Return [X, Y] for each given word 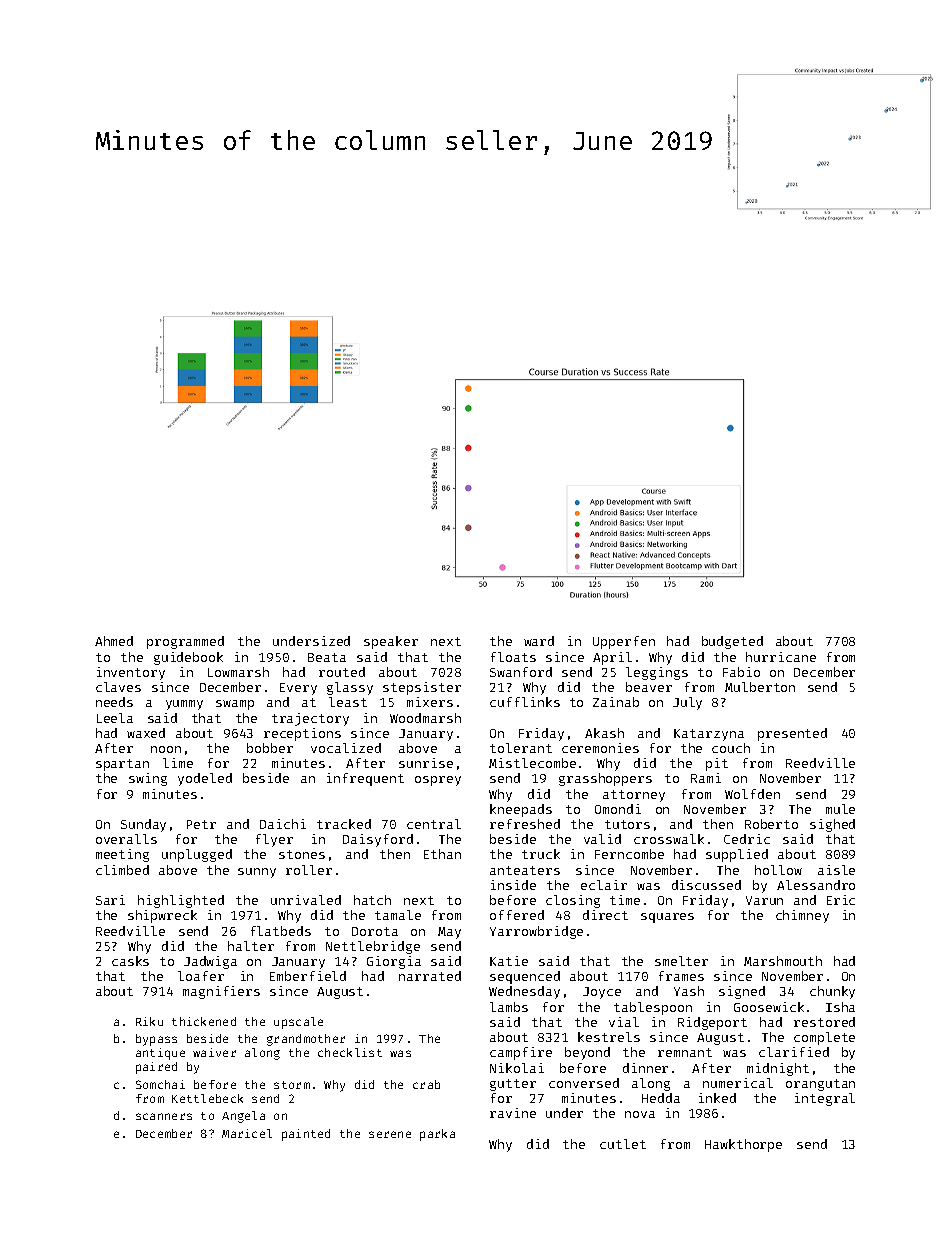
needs [114, 702]
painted [306, 1135]
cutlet [623, 1144]
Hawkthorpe [743, 1145]
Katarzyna [709, 735]
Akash [604, 733]
